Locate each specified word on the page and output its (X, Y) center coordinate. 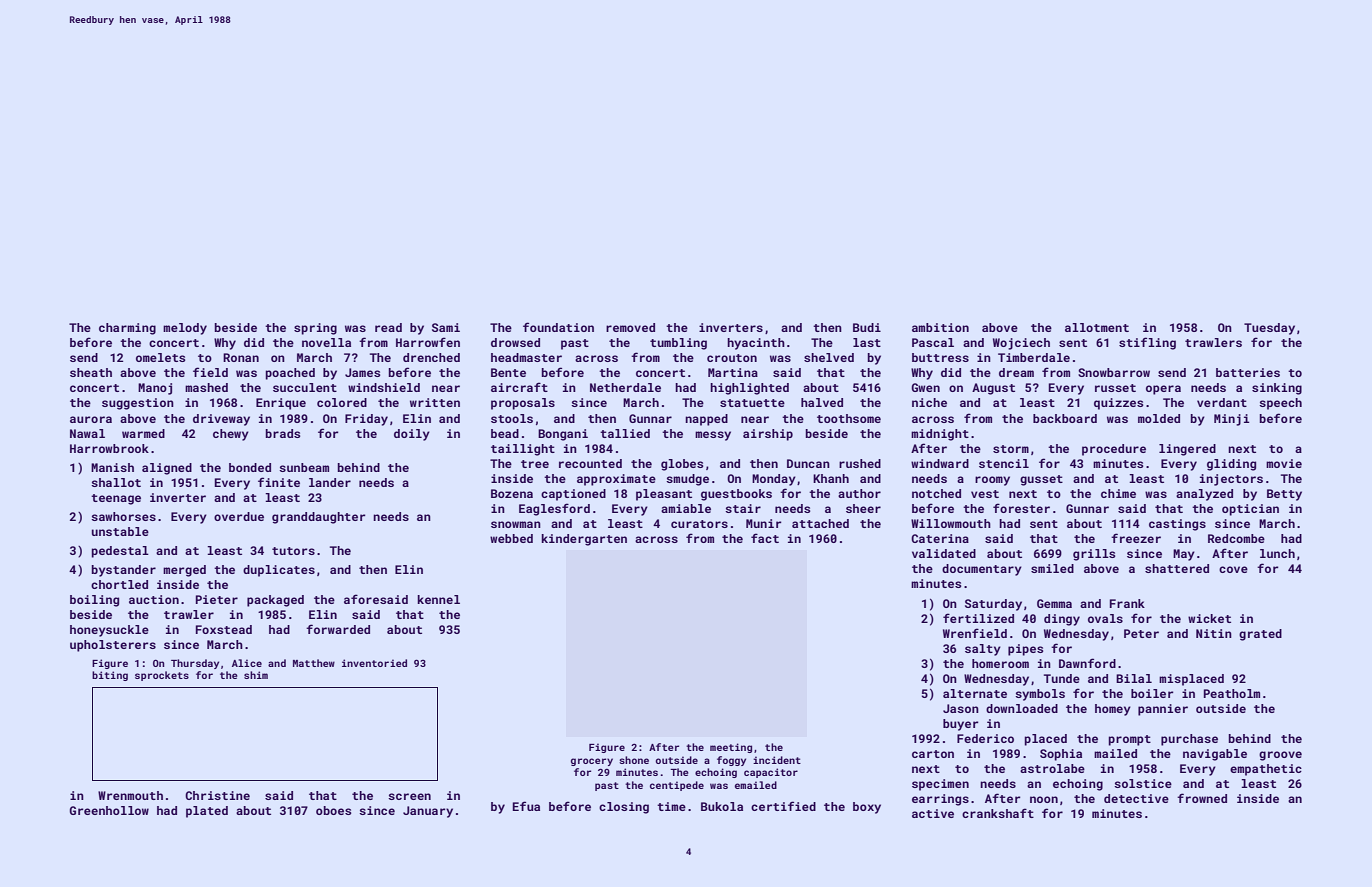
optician (1250, 510)
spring (315, 329)
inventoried (374, 663)
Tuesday (1269, 329)
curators (699, 524)
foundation (558, 327)
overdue (239, 516)
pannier (1163, 710)
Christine (217, 795)
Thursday (195, 664)
